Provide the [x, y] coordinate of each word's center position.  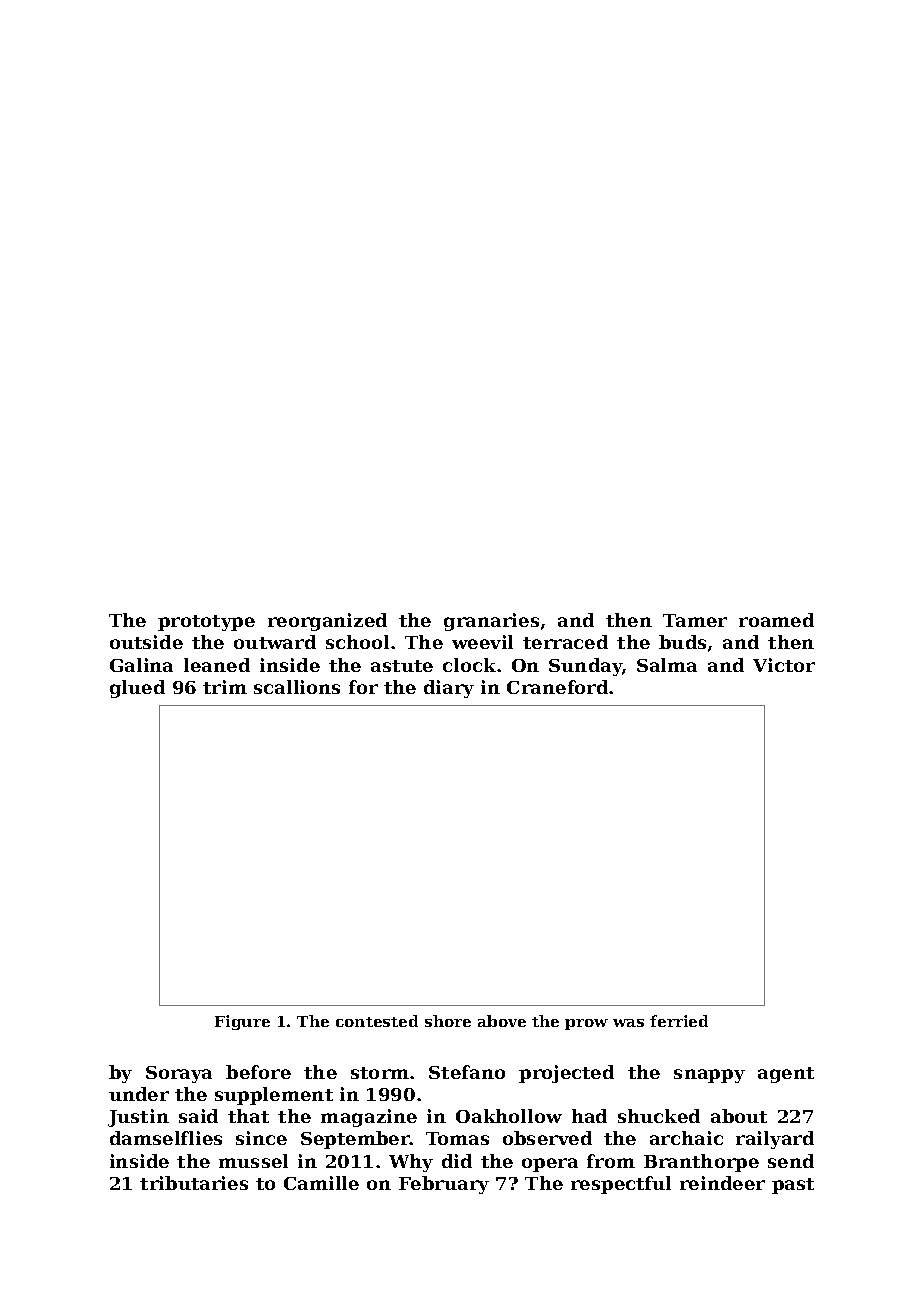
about [739, 1116]
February [444, 1185]
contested [377, 1021]
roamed [776, 620]
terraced [565, 642]
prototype [206, 623]
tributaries [194, 1183]
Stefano [467, 1072]
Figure [242, 1022]
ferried [679, 1021]
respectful [621, 1185]
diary [449, 689]
